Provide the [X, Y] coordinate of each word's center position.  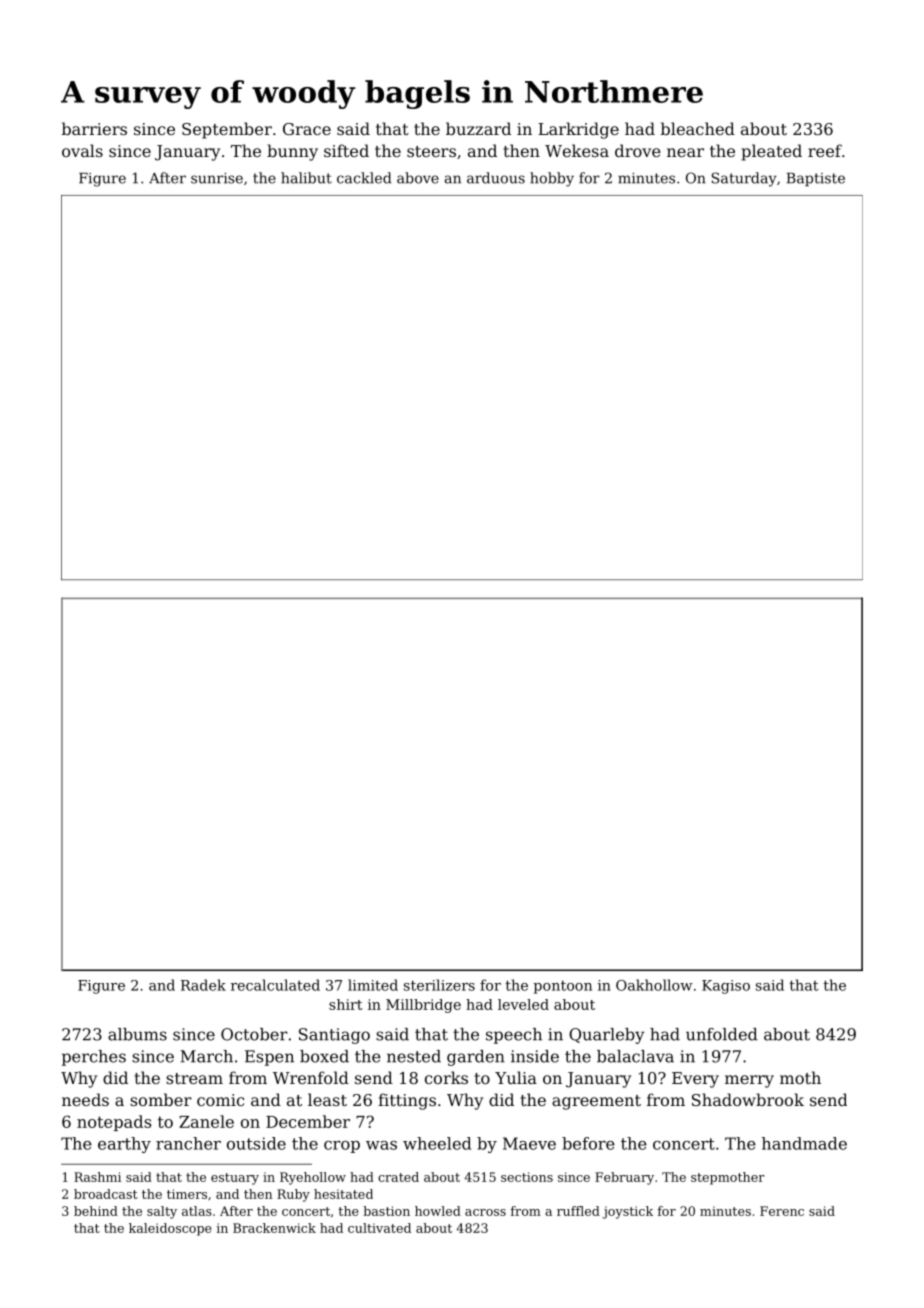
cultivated [379, 1228]
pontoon [562, 987]
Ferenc [782, 1211]
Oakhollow [654, 985]
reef [825, 150]
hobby [552, 179]
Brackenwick [274, 1228]
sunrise [217, 178]
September [227, 130]
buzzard [478, 128]
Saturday [744, 179]
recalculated [275, 985]
